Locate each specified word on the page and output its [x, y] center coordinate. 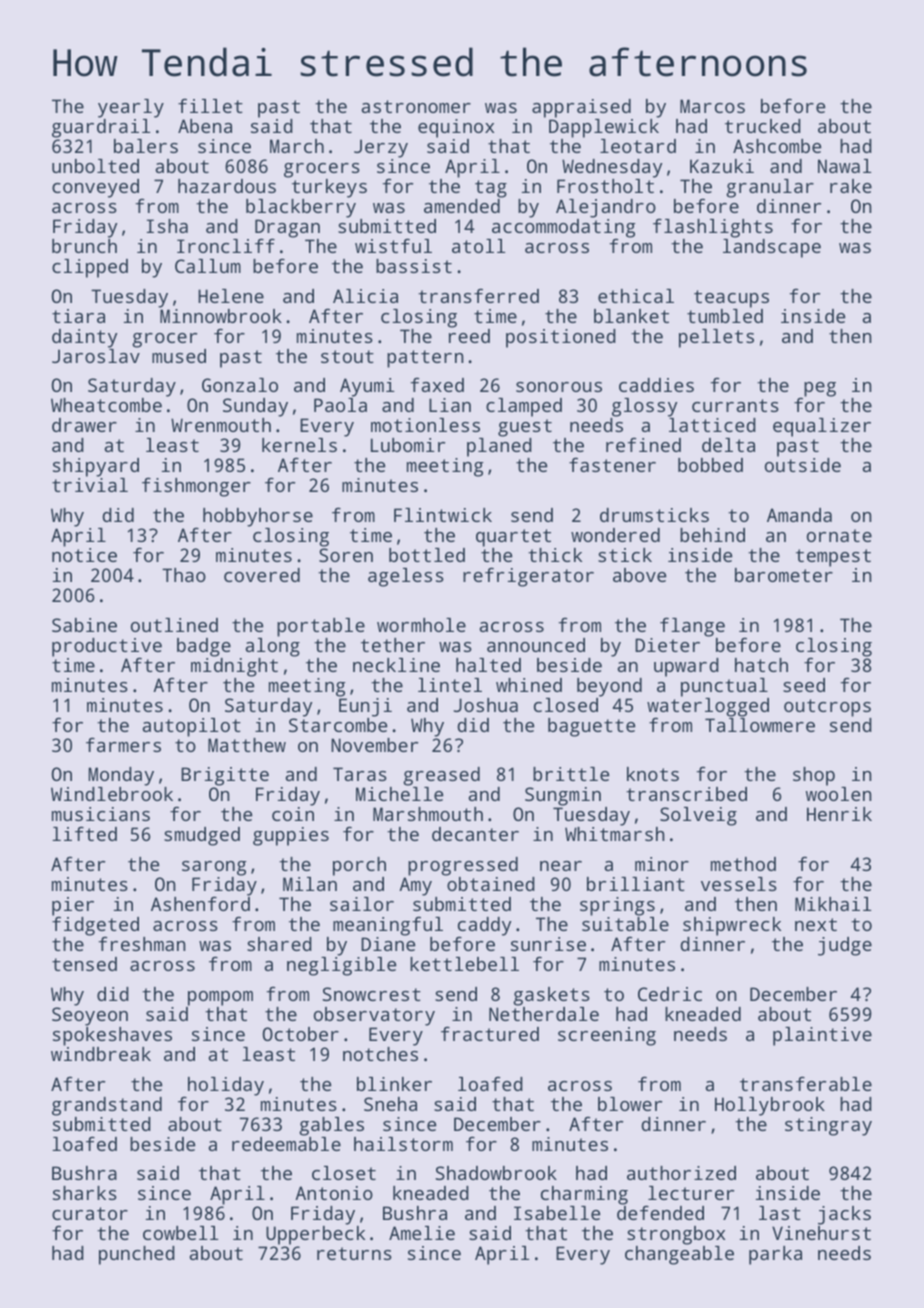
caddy [484, 927]
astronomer [416, 106]
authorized [681, 1173]
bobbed [710, 465]
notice [84, 555]
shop [814, 776]
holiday [226, 1086]
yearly [131, 108]
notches [380, 1054]
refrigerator [528, 577]
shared [279, 944]
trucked [763, 126]
